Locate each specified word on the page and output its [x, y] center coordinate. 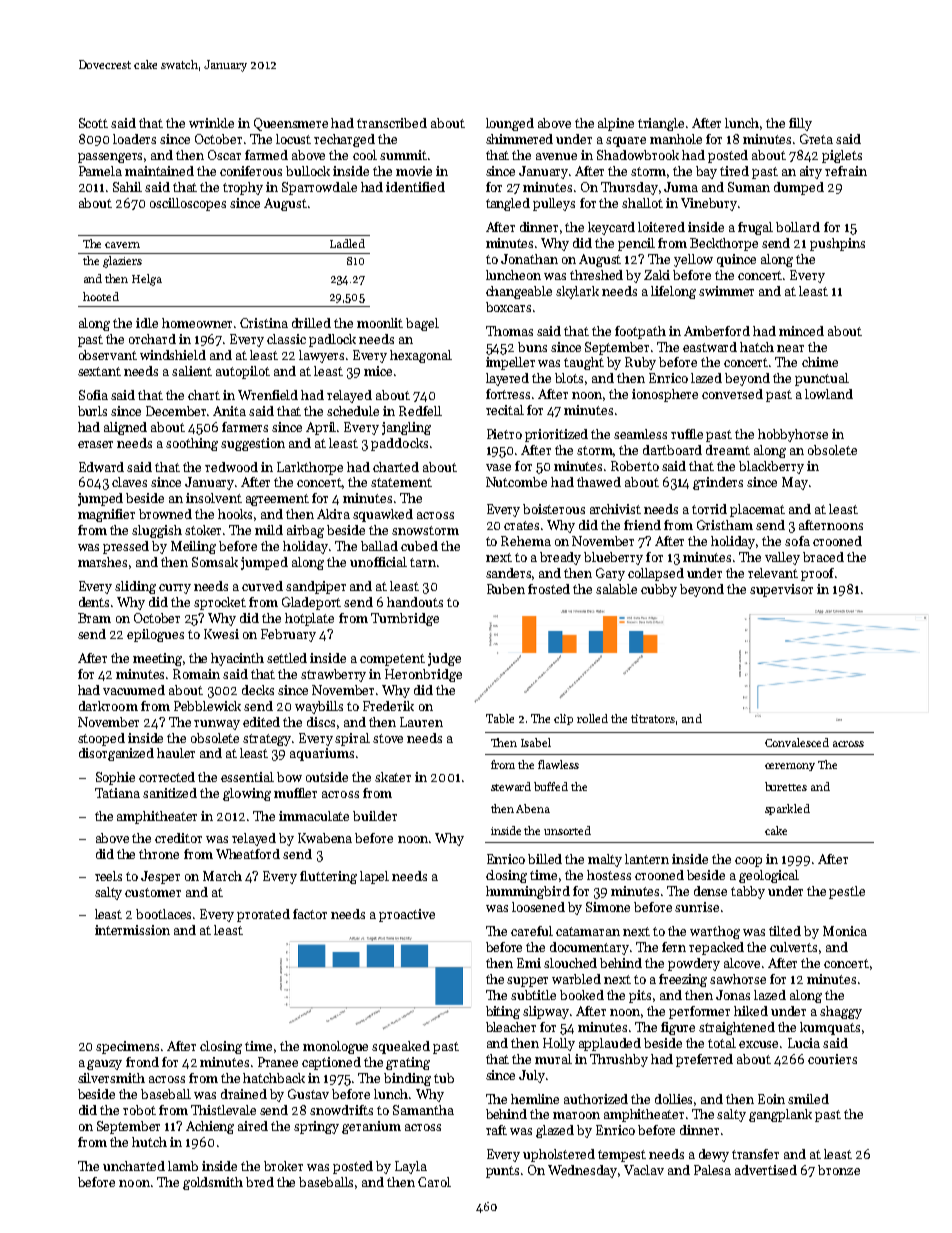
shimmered [519, 139]
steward [511, 786]
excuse [758, 1044]
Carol [434, 1182]
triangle [661, 124]
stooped [101, 739]
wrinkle [211, 123]
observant [108, 355]
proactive [407, 915]
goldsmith [213, 1183]
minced [801, 331]
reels [108, 876]
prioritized [556, 435]
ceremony [790, 767]
